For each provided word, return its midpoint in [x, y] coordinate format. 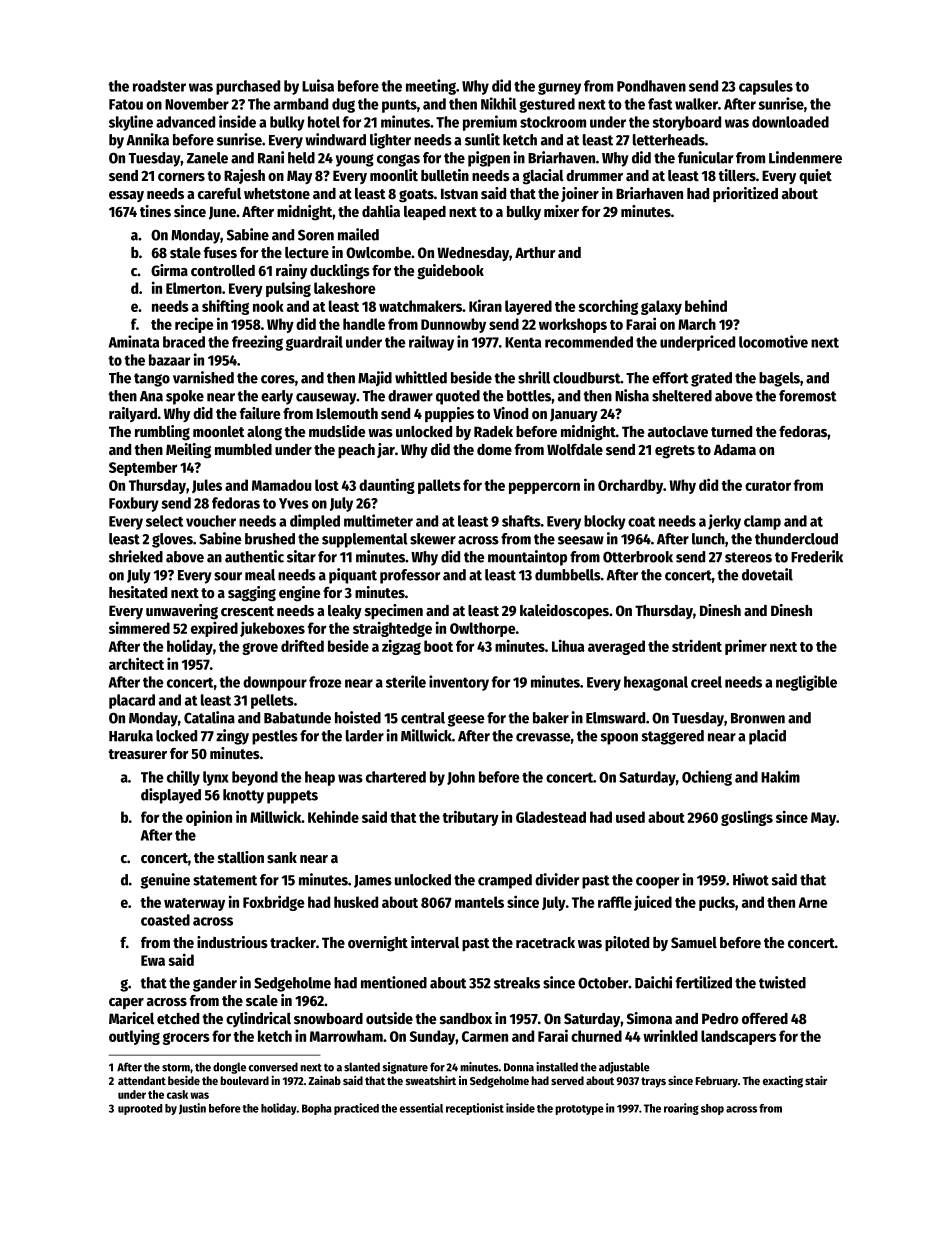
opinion [209, 818]
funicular [705, 157]
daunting [387, 486]
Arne [813, 902]
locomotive [773, 341]
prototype [579, 1110]
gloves [172, 540]
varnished [203, 377]
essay [126, 196]
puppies [449, 415]
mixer [561, 211]
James [373, 881]
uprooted [140, 1109]
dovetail [767, 574]
